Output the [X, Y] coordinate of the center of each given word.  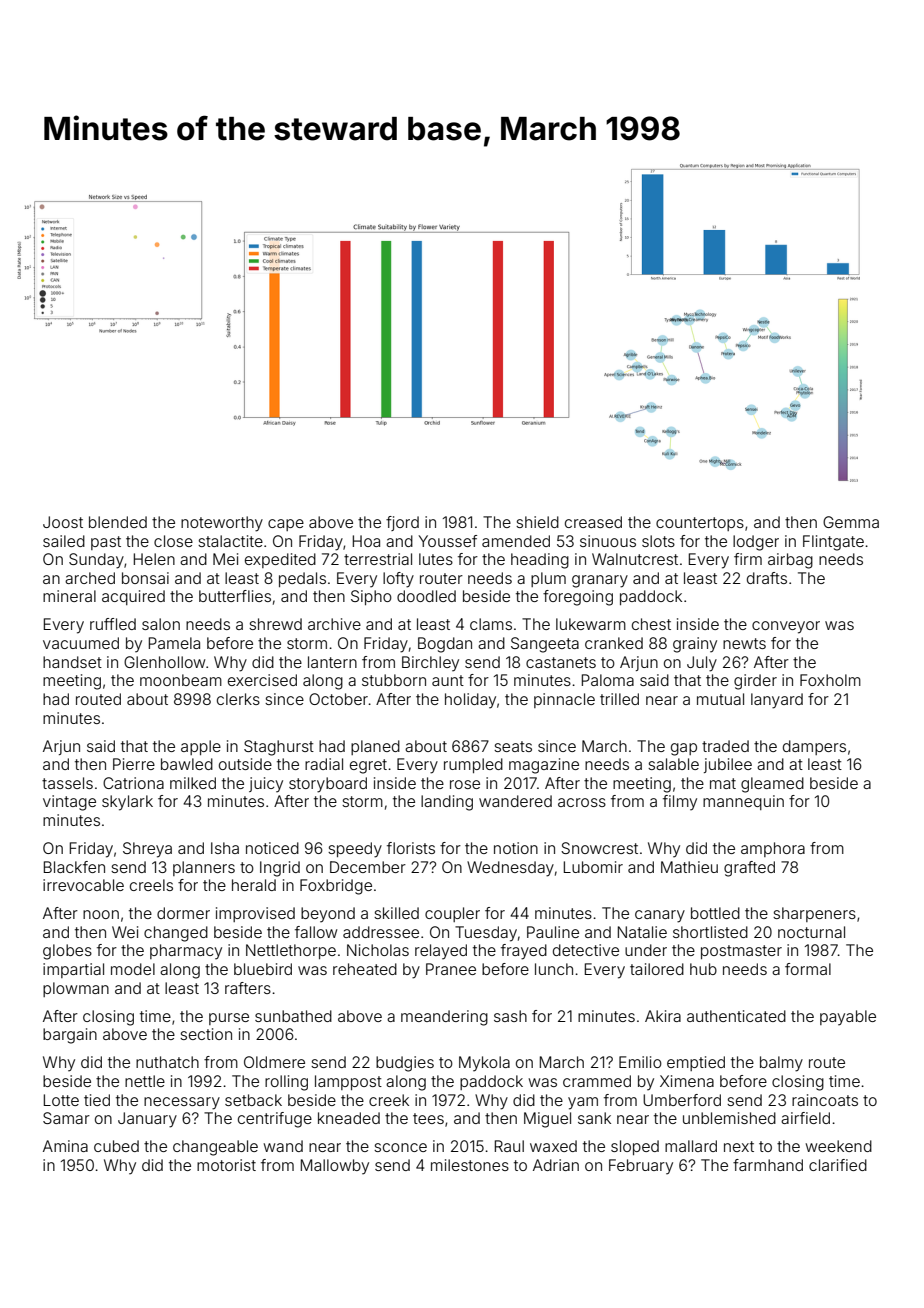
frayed [524, 952]
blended [118, 522]
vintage [69, 803]
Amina [65, 1146]
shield [537, 522]
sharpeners [814, 914]
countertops [700, 524]
